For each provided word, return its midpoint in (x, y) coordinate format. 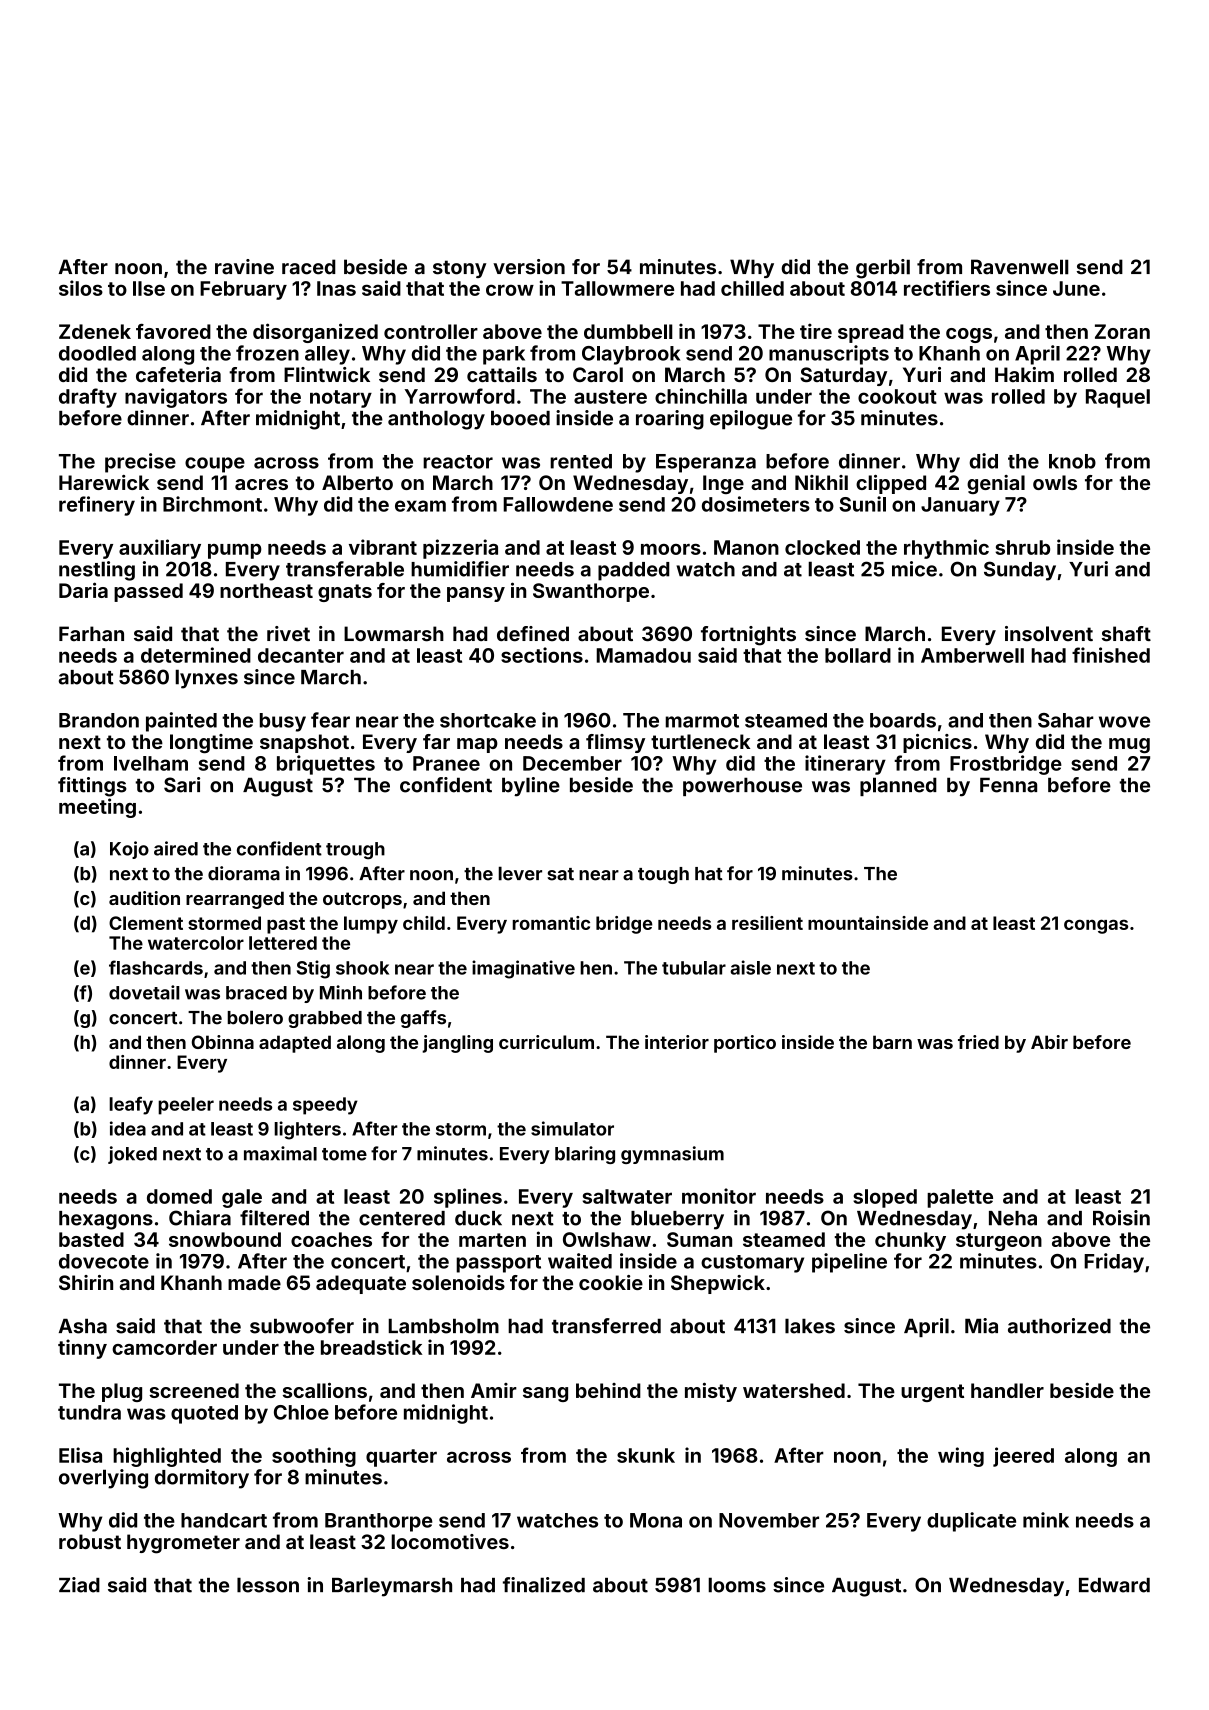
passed (148, 592)
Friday (1114, 1263)
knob (1072, 461)
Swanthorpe (591, 592)
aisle (750, 967)
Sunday (1020, 571)
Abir (1049, 1042)
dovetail (144, 992)
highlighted (167, 1457)
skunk (646, 1455)
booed (520, 418)
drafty (88, 398)
